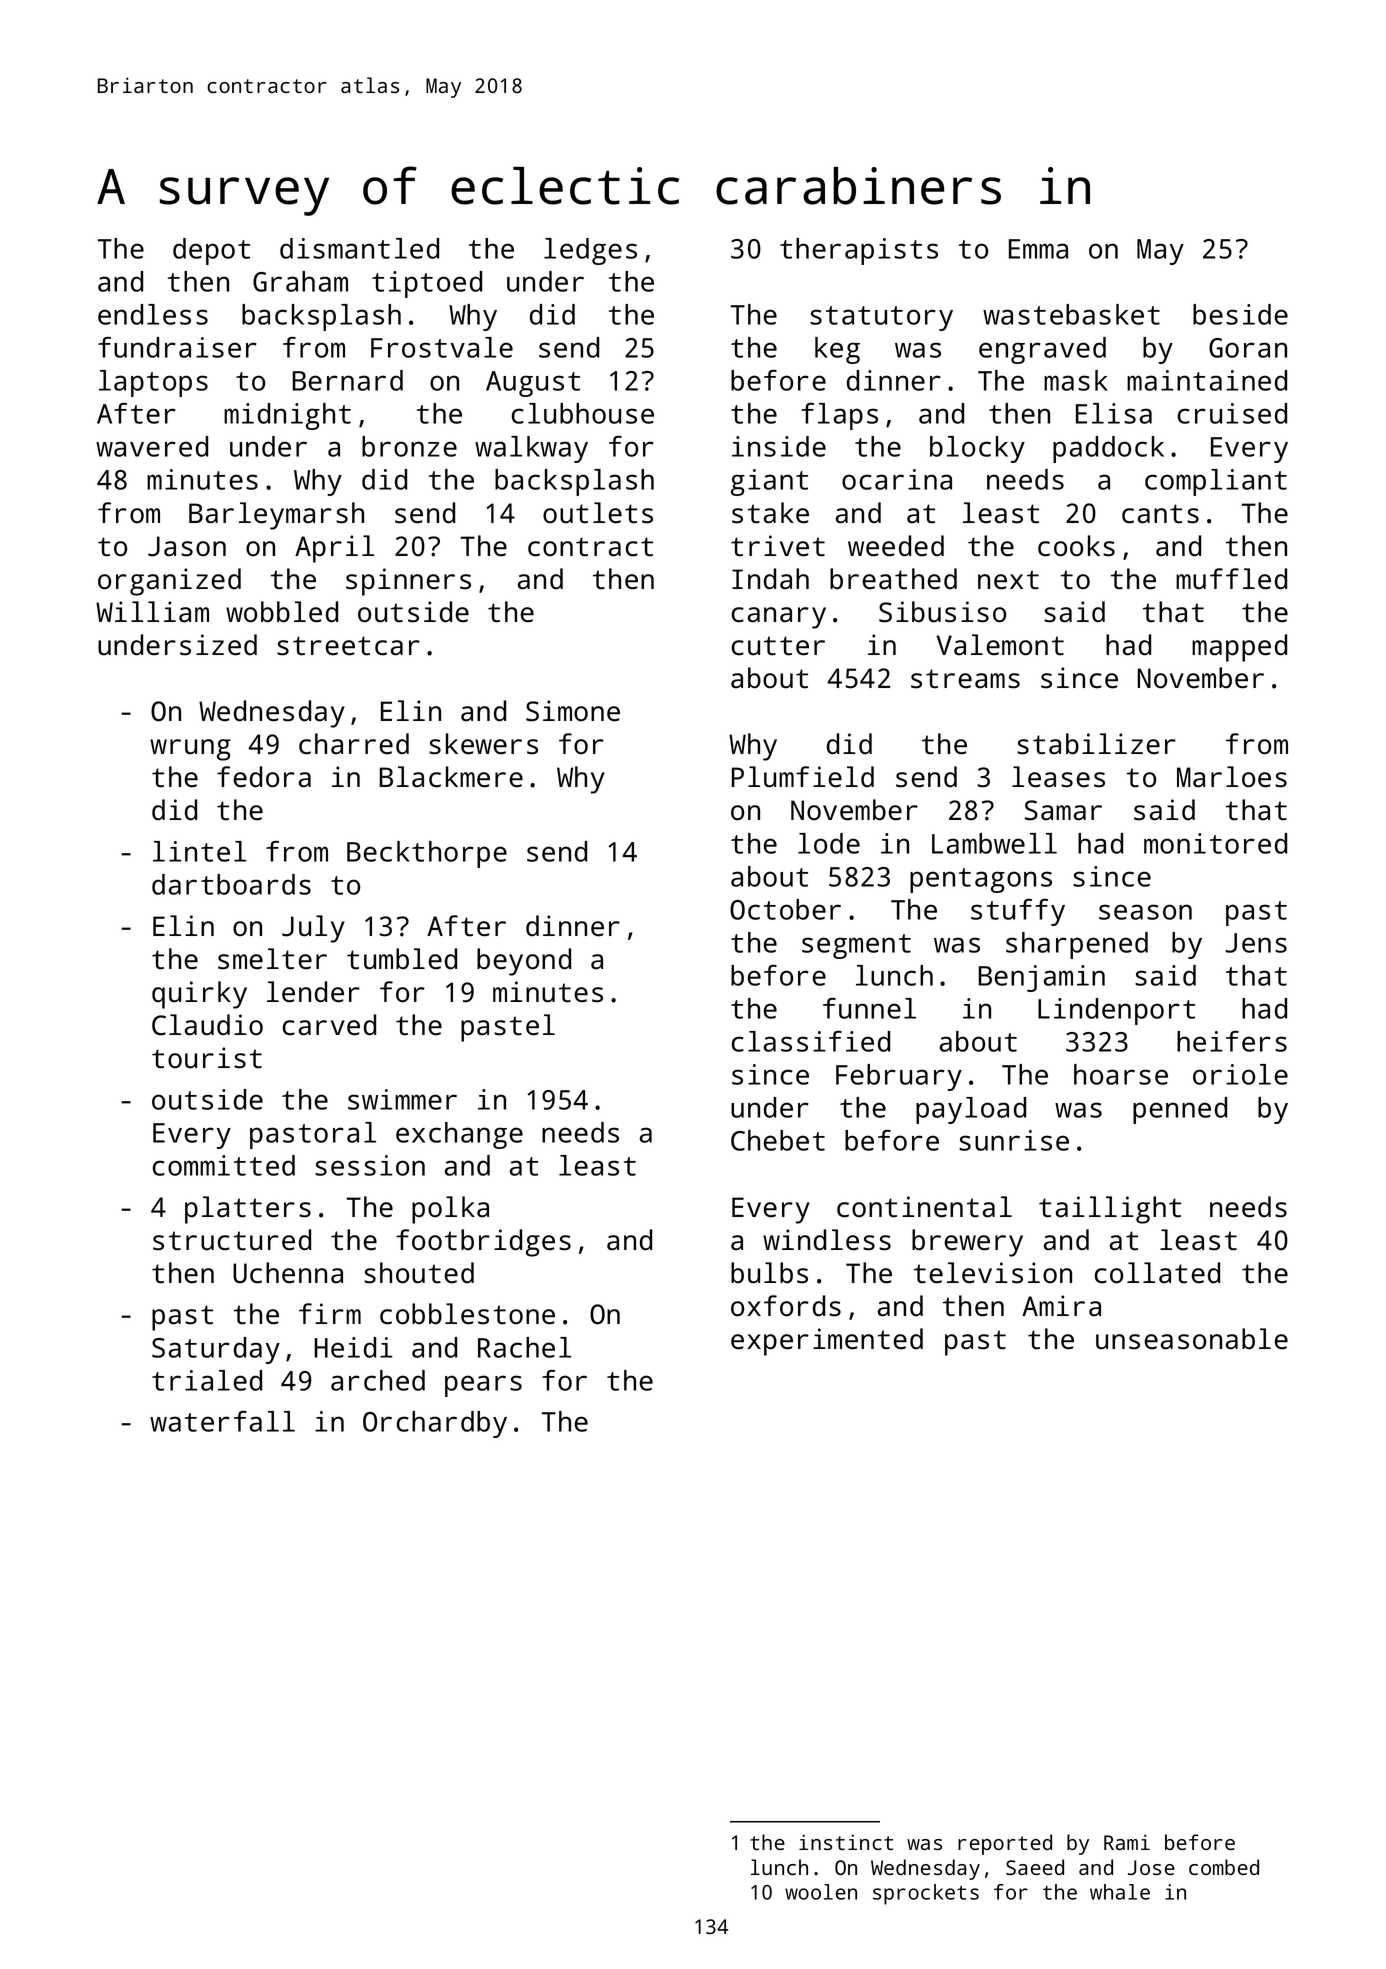 The image size is (1386, 1969). I want to click on muffled, so click(1231, 579).
